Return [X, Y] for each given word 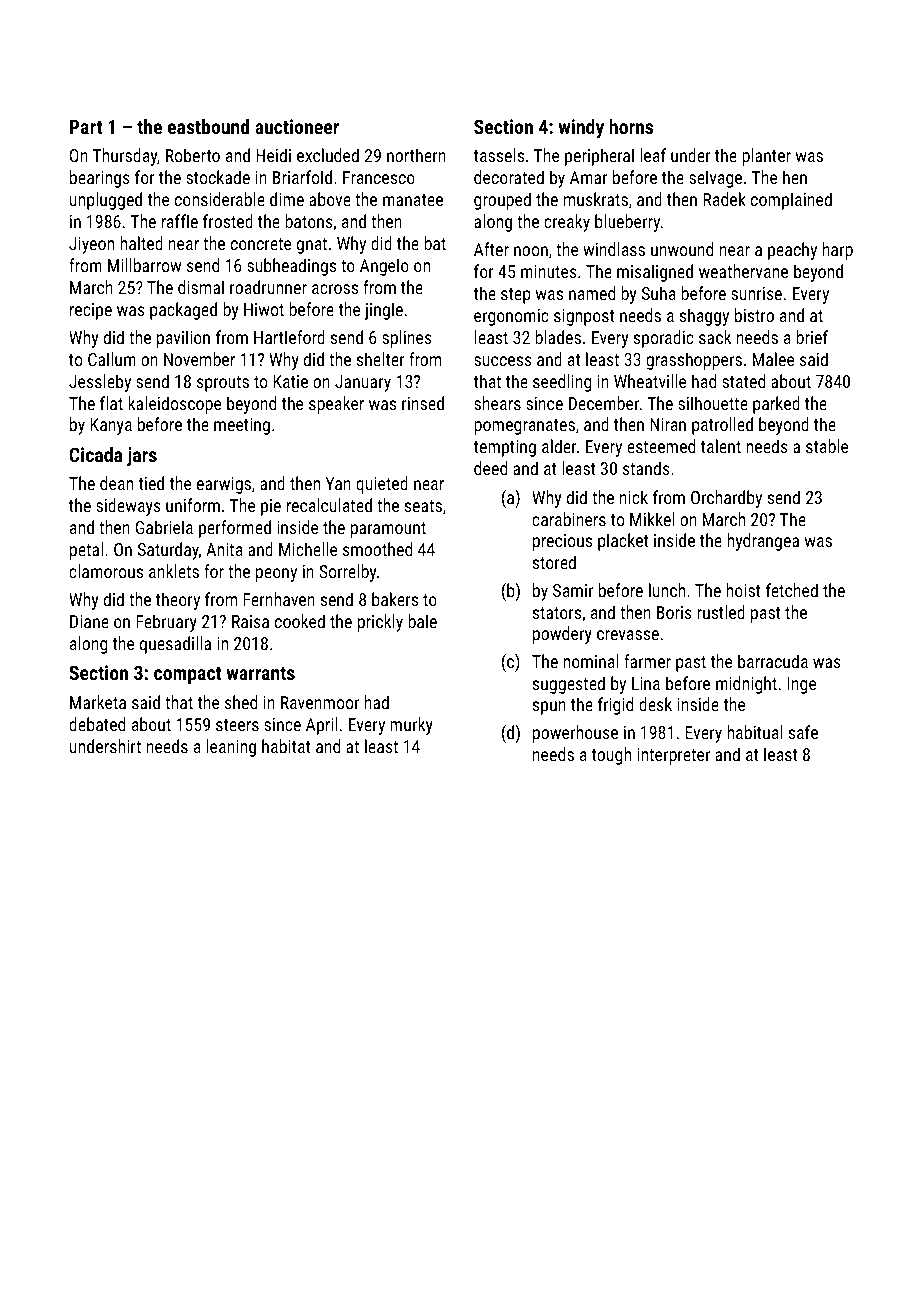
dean [116, 483]
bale [422, 621]
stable [827, 446]
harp [838, 251]
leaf [653, 155]
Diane [89, 621]
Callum [112, 359]
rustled [721, 612]
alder [559, 446]
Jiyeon [91, 245]
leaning [231, 748]
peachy [792, 251]
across [335, 289]
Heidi [273, 155]
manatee [413, 200]
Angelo [384, 267]
